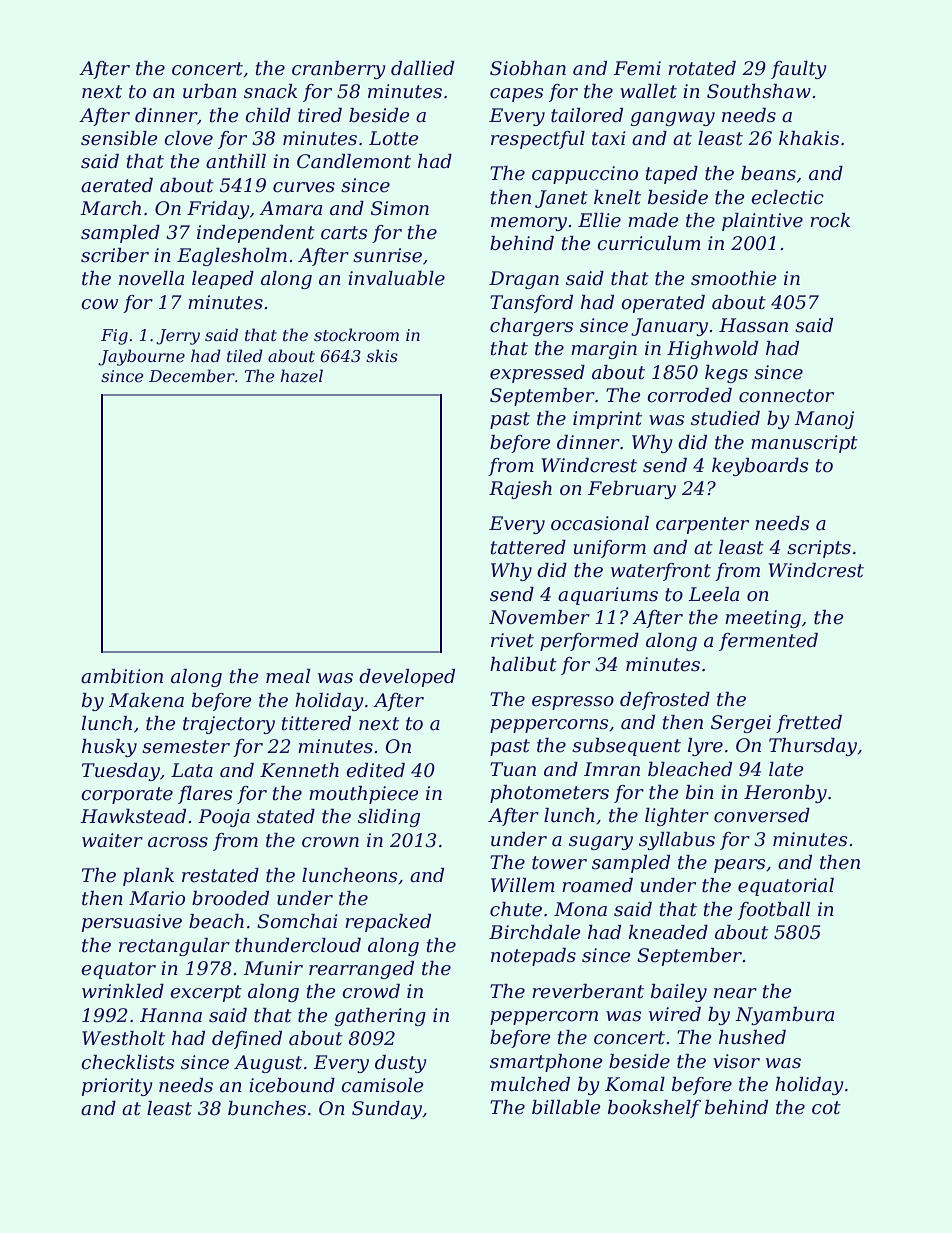  Describe the element at coordinates (585, 175) in the screenshot. I see `cappuccino` at that location.
